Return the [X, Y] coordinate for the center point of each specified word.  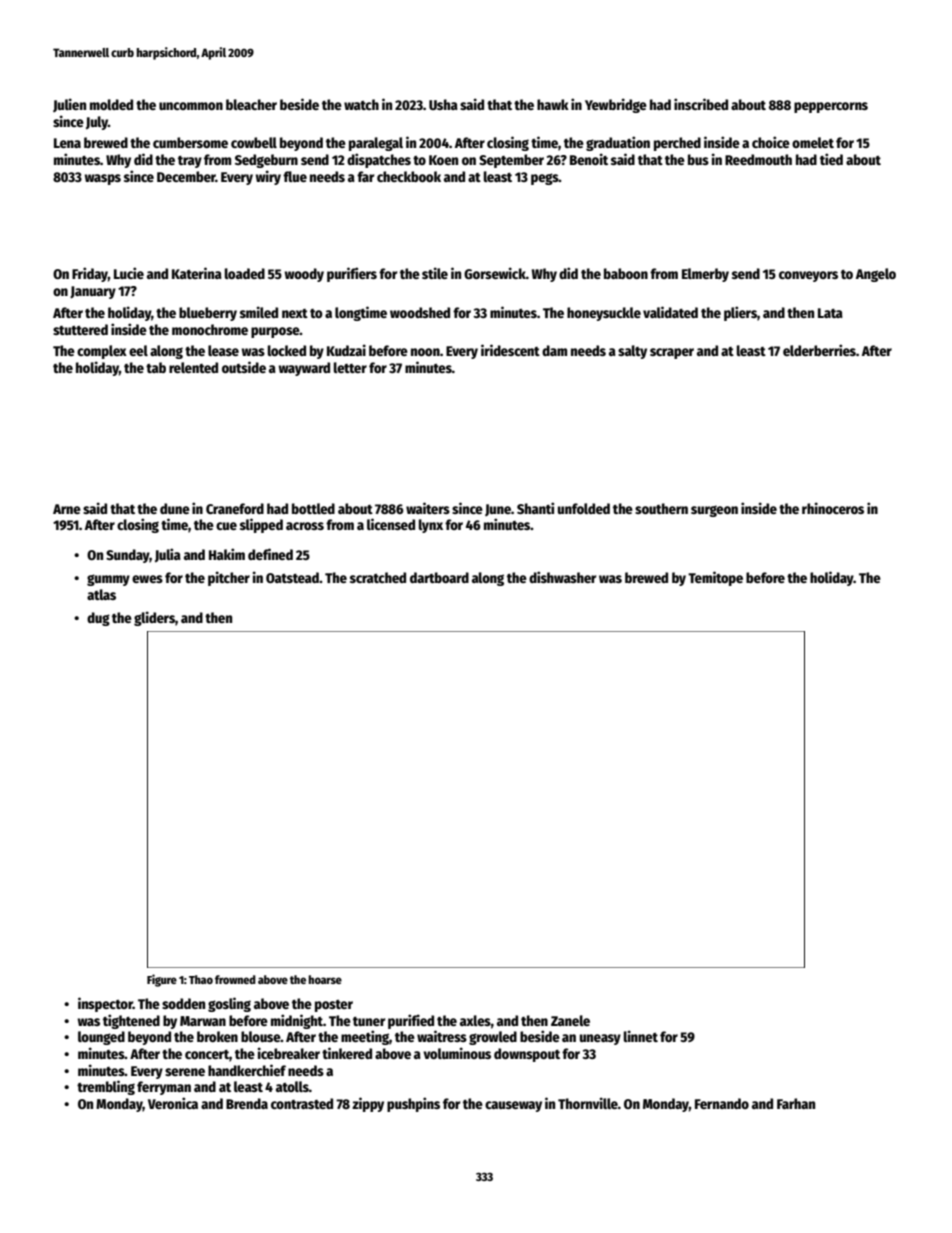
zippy [368, 1104]
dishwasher [562, 577]
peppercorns [831, 107]
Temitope [715, 578]
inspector [105, 1004]
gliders [154, 618]
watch [361, 104]
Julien [69, 105]
